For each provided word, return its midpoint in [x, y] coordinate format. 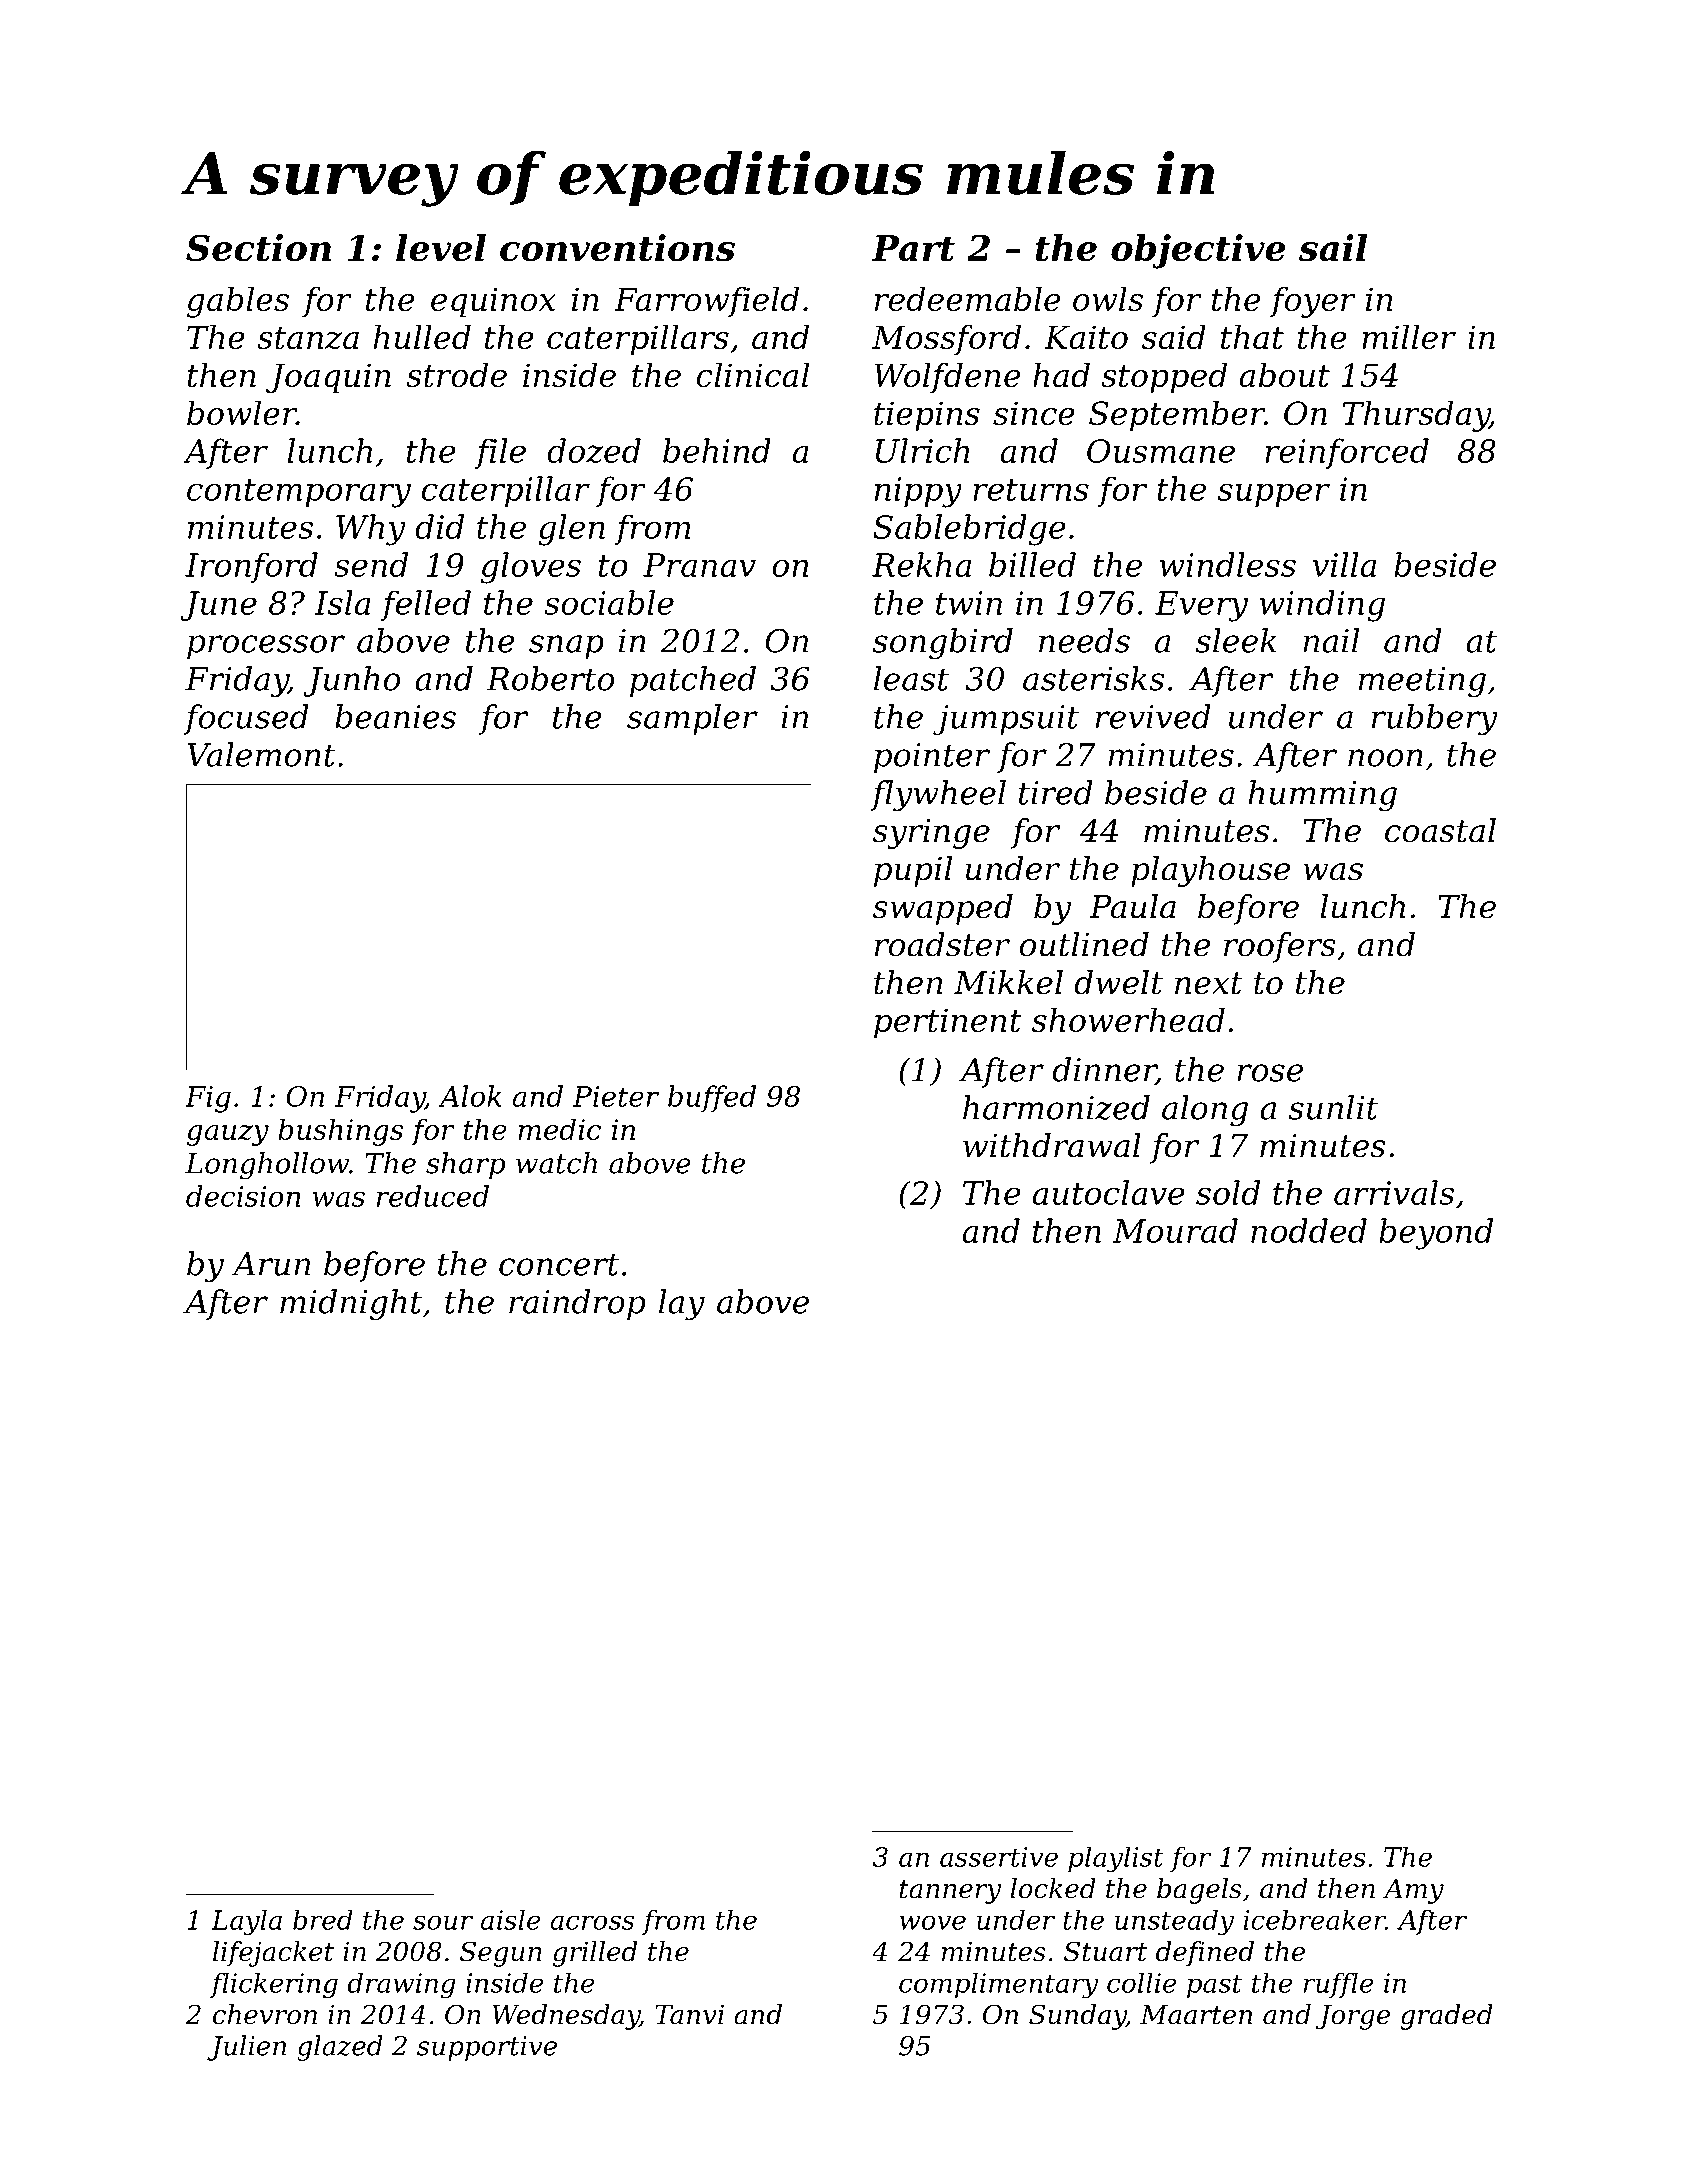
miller [1409, 336]
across [592, 1922]
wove [933, 1922]
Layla [246, 1922]
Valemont [261, 754]
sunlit [1333, 1107]
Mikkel [1008, 982]
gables [238, 302]
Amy [1413, 1891]
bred [323, 1919]
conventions [617, 247]
